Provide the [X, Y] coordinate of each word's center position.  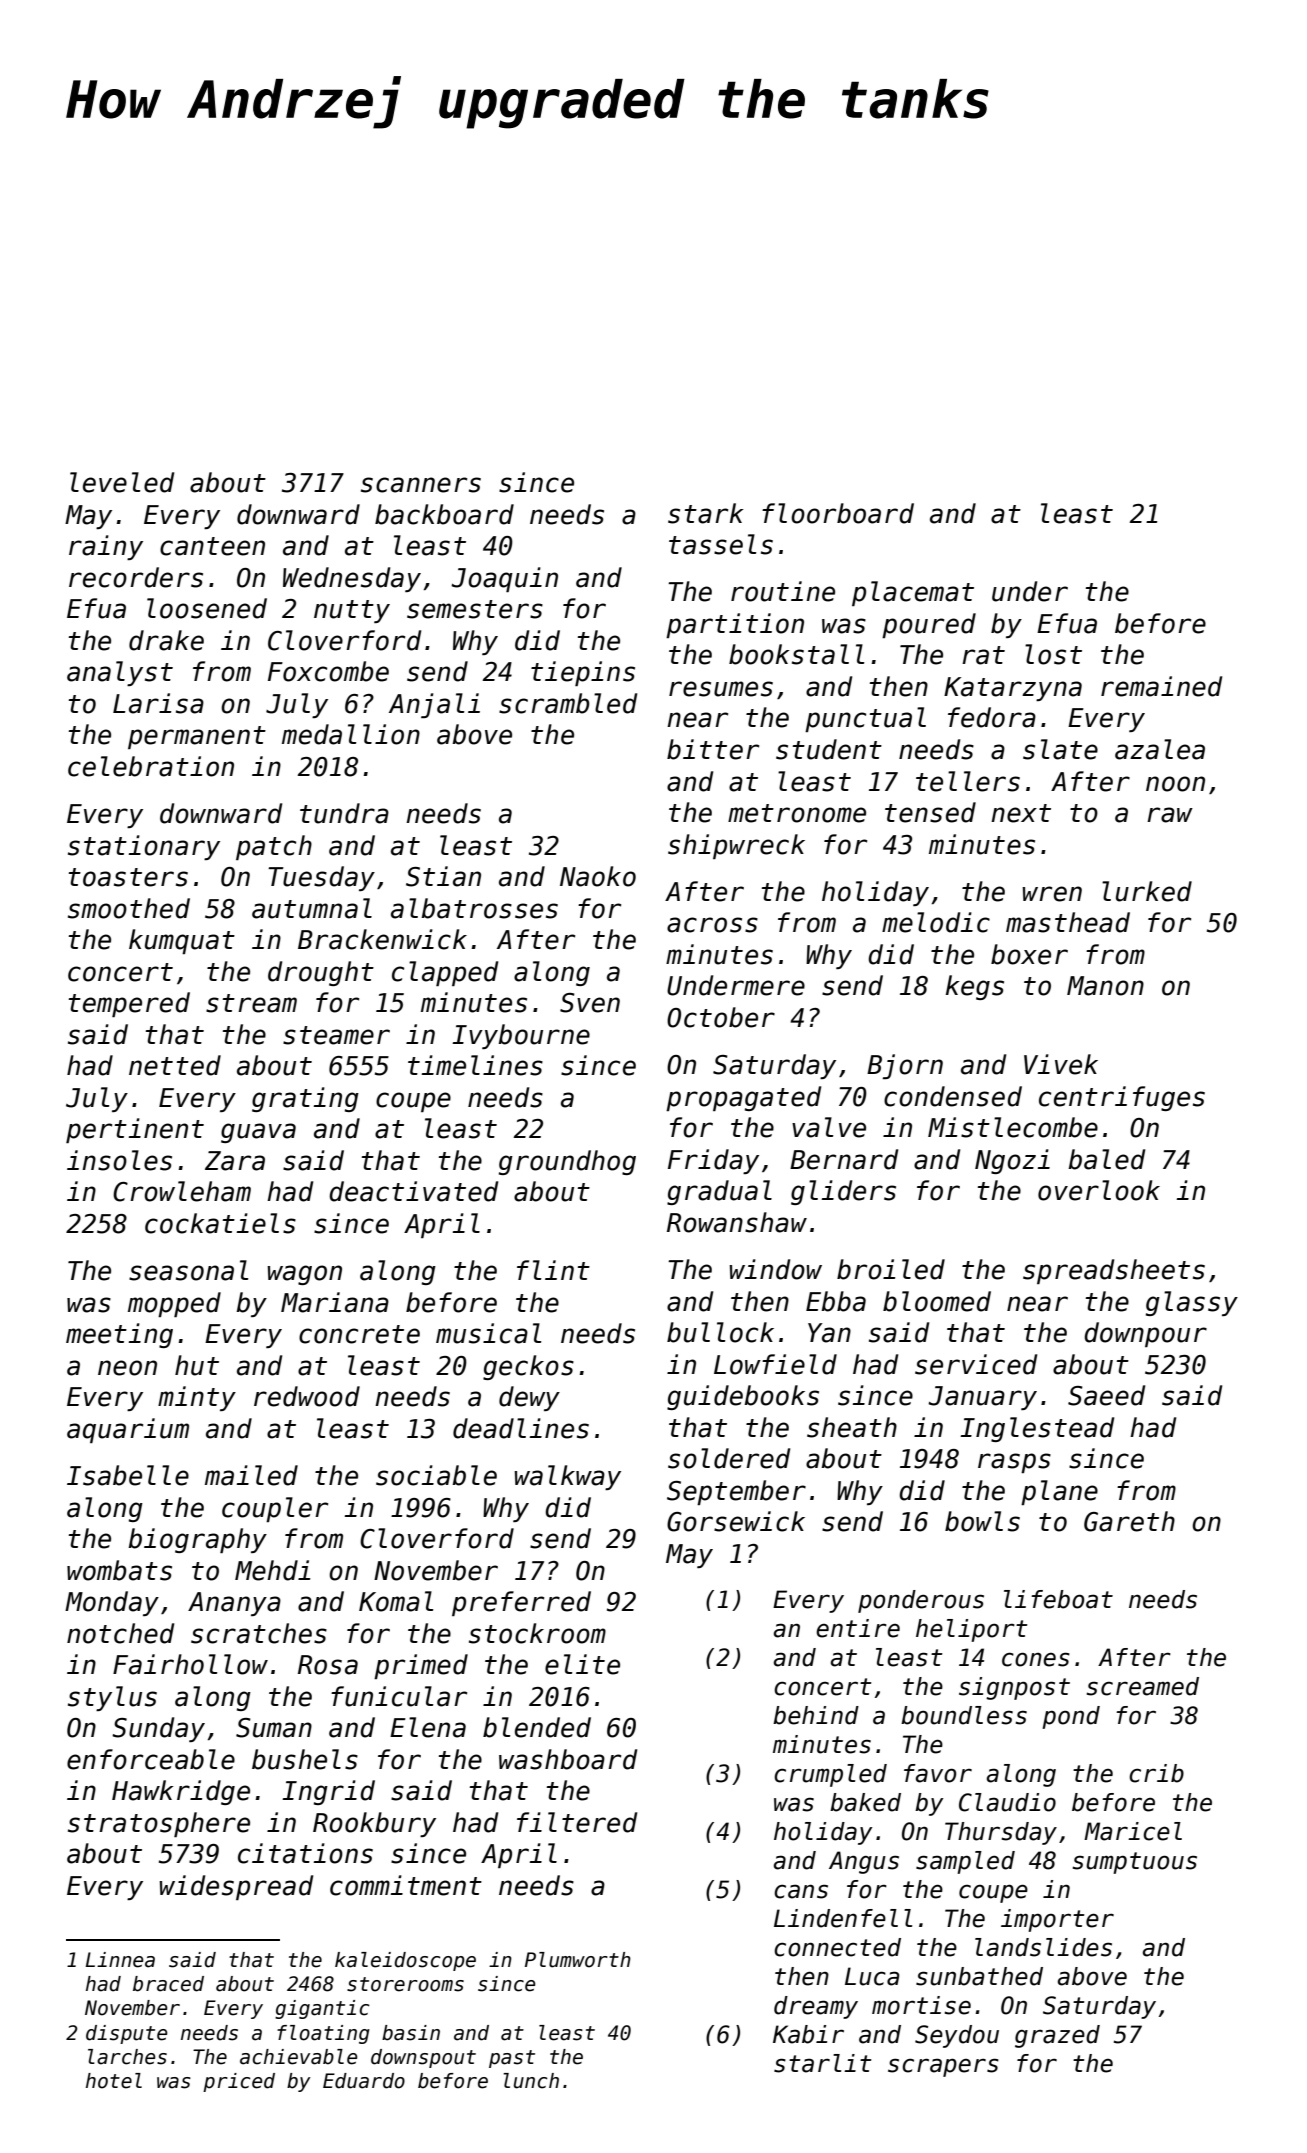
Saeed [1106, 1395]
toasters [128, 877]
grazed [1057, 2036]
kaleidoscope [405, 1961]
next [1021, 813]
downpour [1145, 1334]
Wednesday [352, 579]
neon [127, 1368]
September [736, 1492]
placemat [913, 593]
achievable [298, 2057]
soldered [729, 1458]
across [712, 925]
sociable [436, 1475]
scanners [421, 485]
